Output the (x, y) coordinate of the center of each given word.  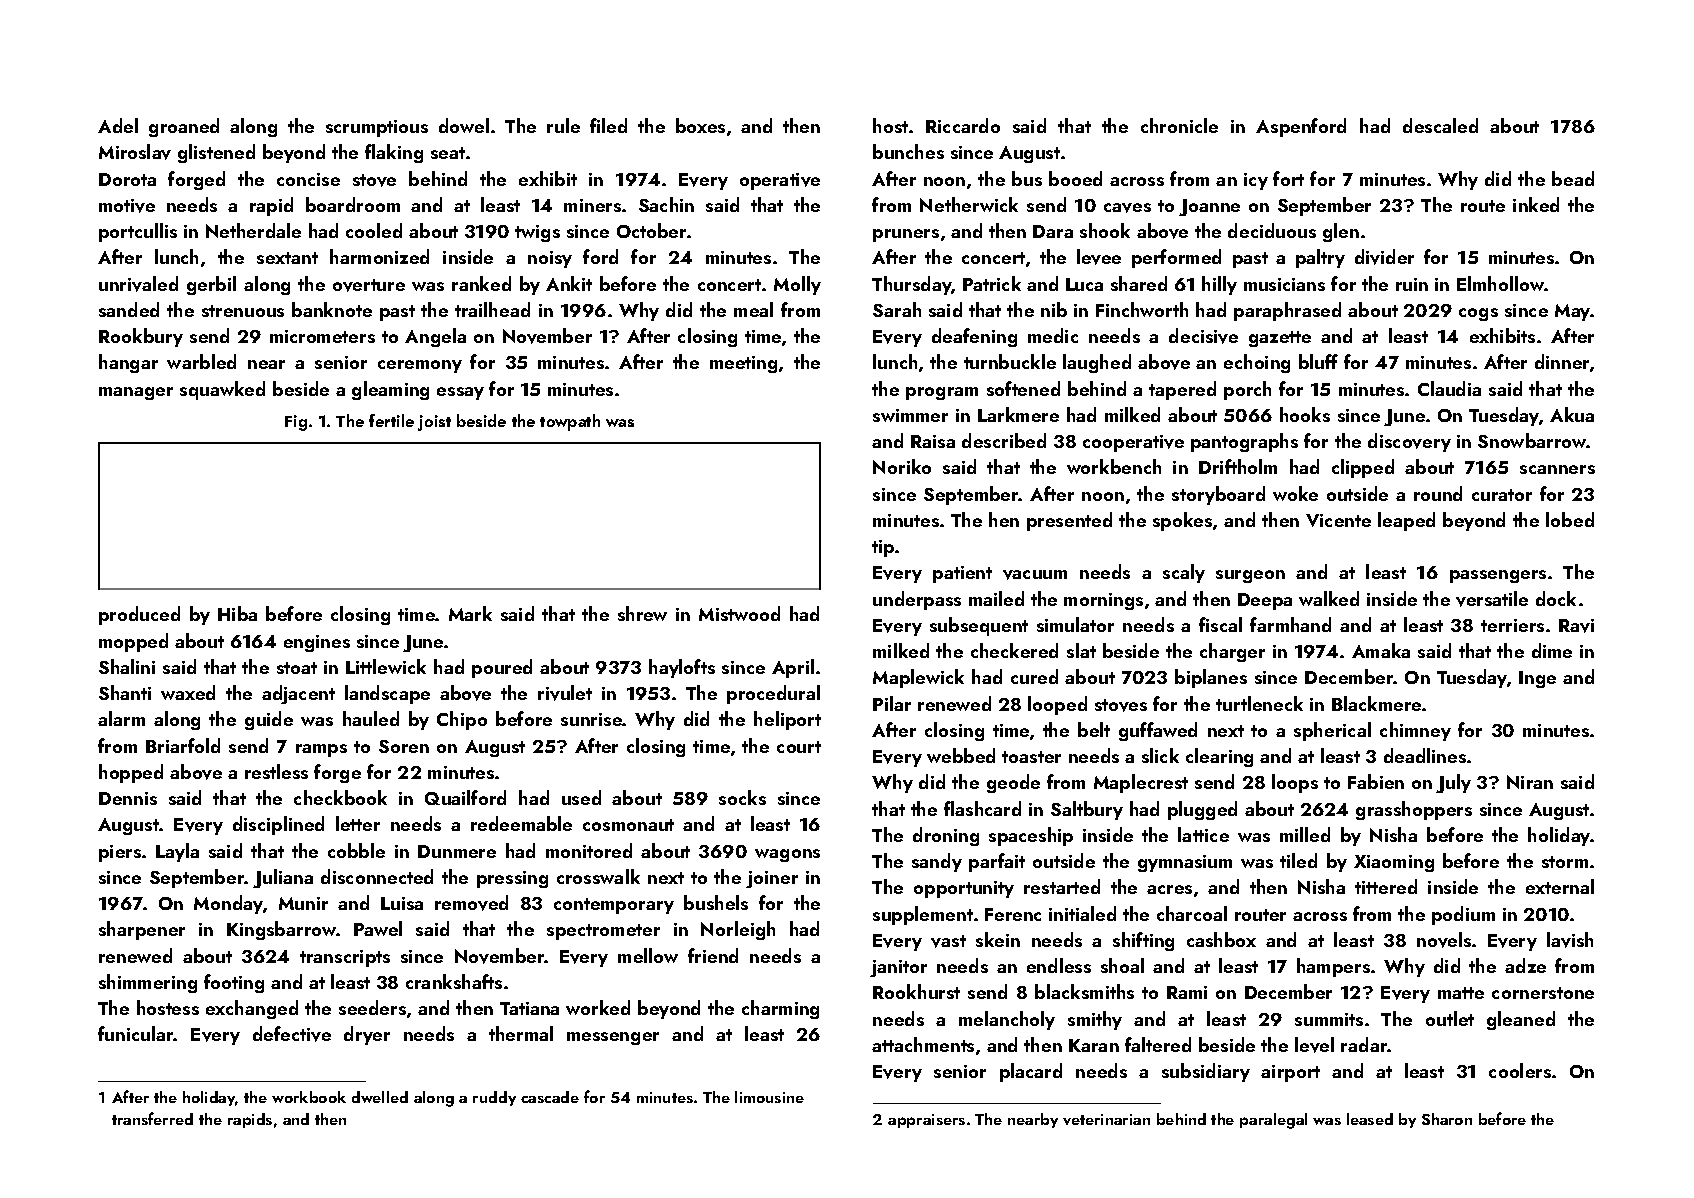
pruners (906, 235)
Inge (1537, 679)
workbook (309, 1097)
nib (1054, 309)
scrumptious (377, 128)
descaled (1440, 125)
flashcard (982, 808)
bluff (1318, 361)
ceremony (420, 366)
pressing (512, 879)
